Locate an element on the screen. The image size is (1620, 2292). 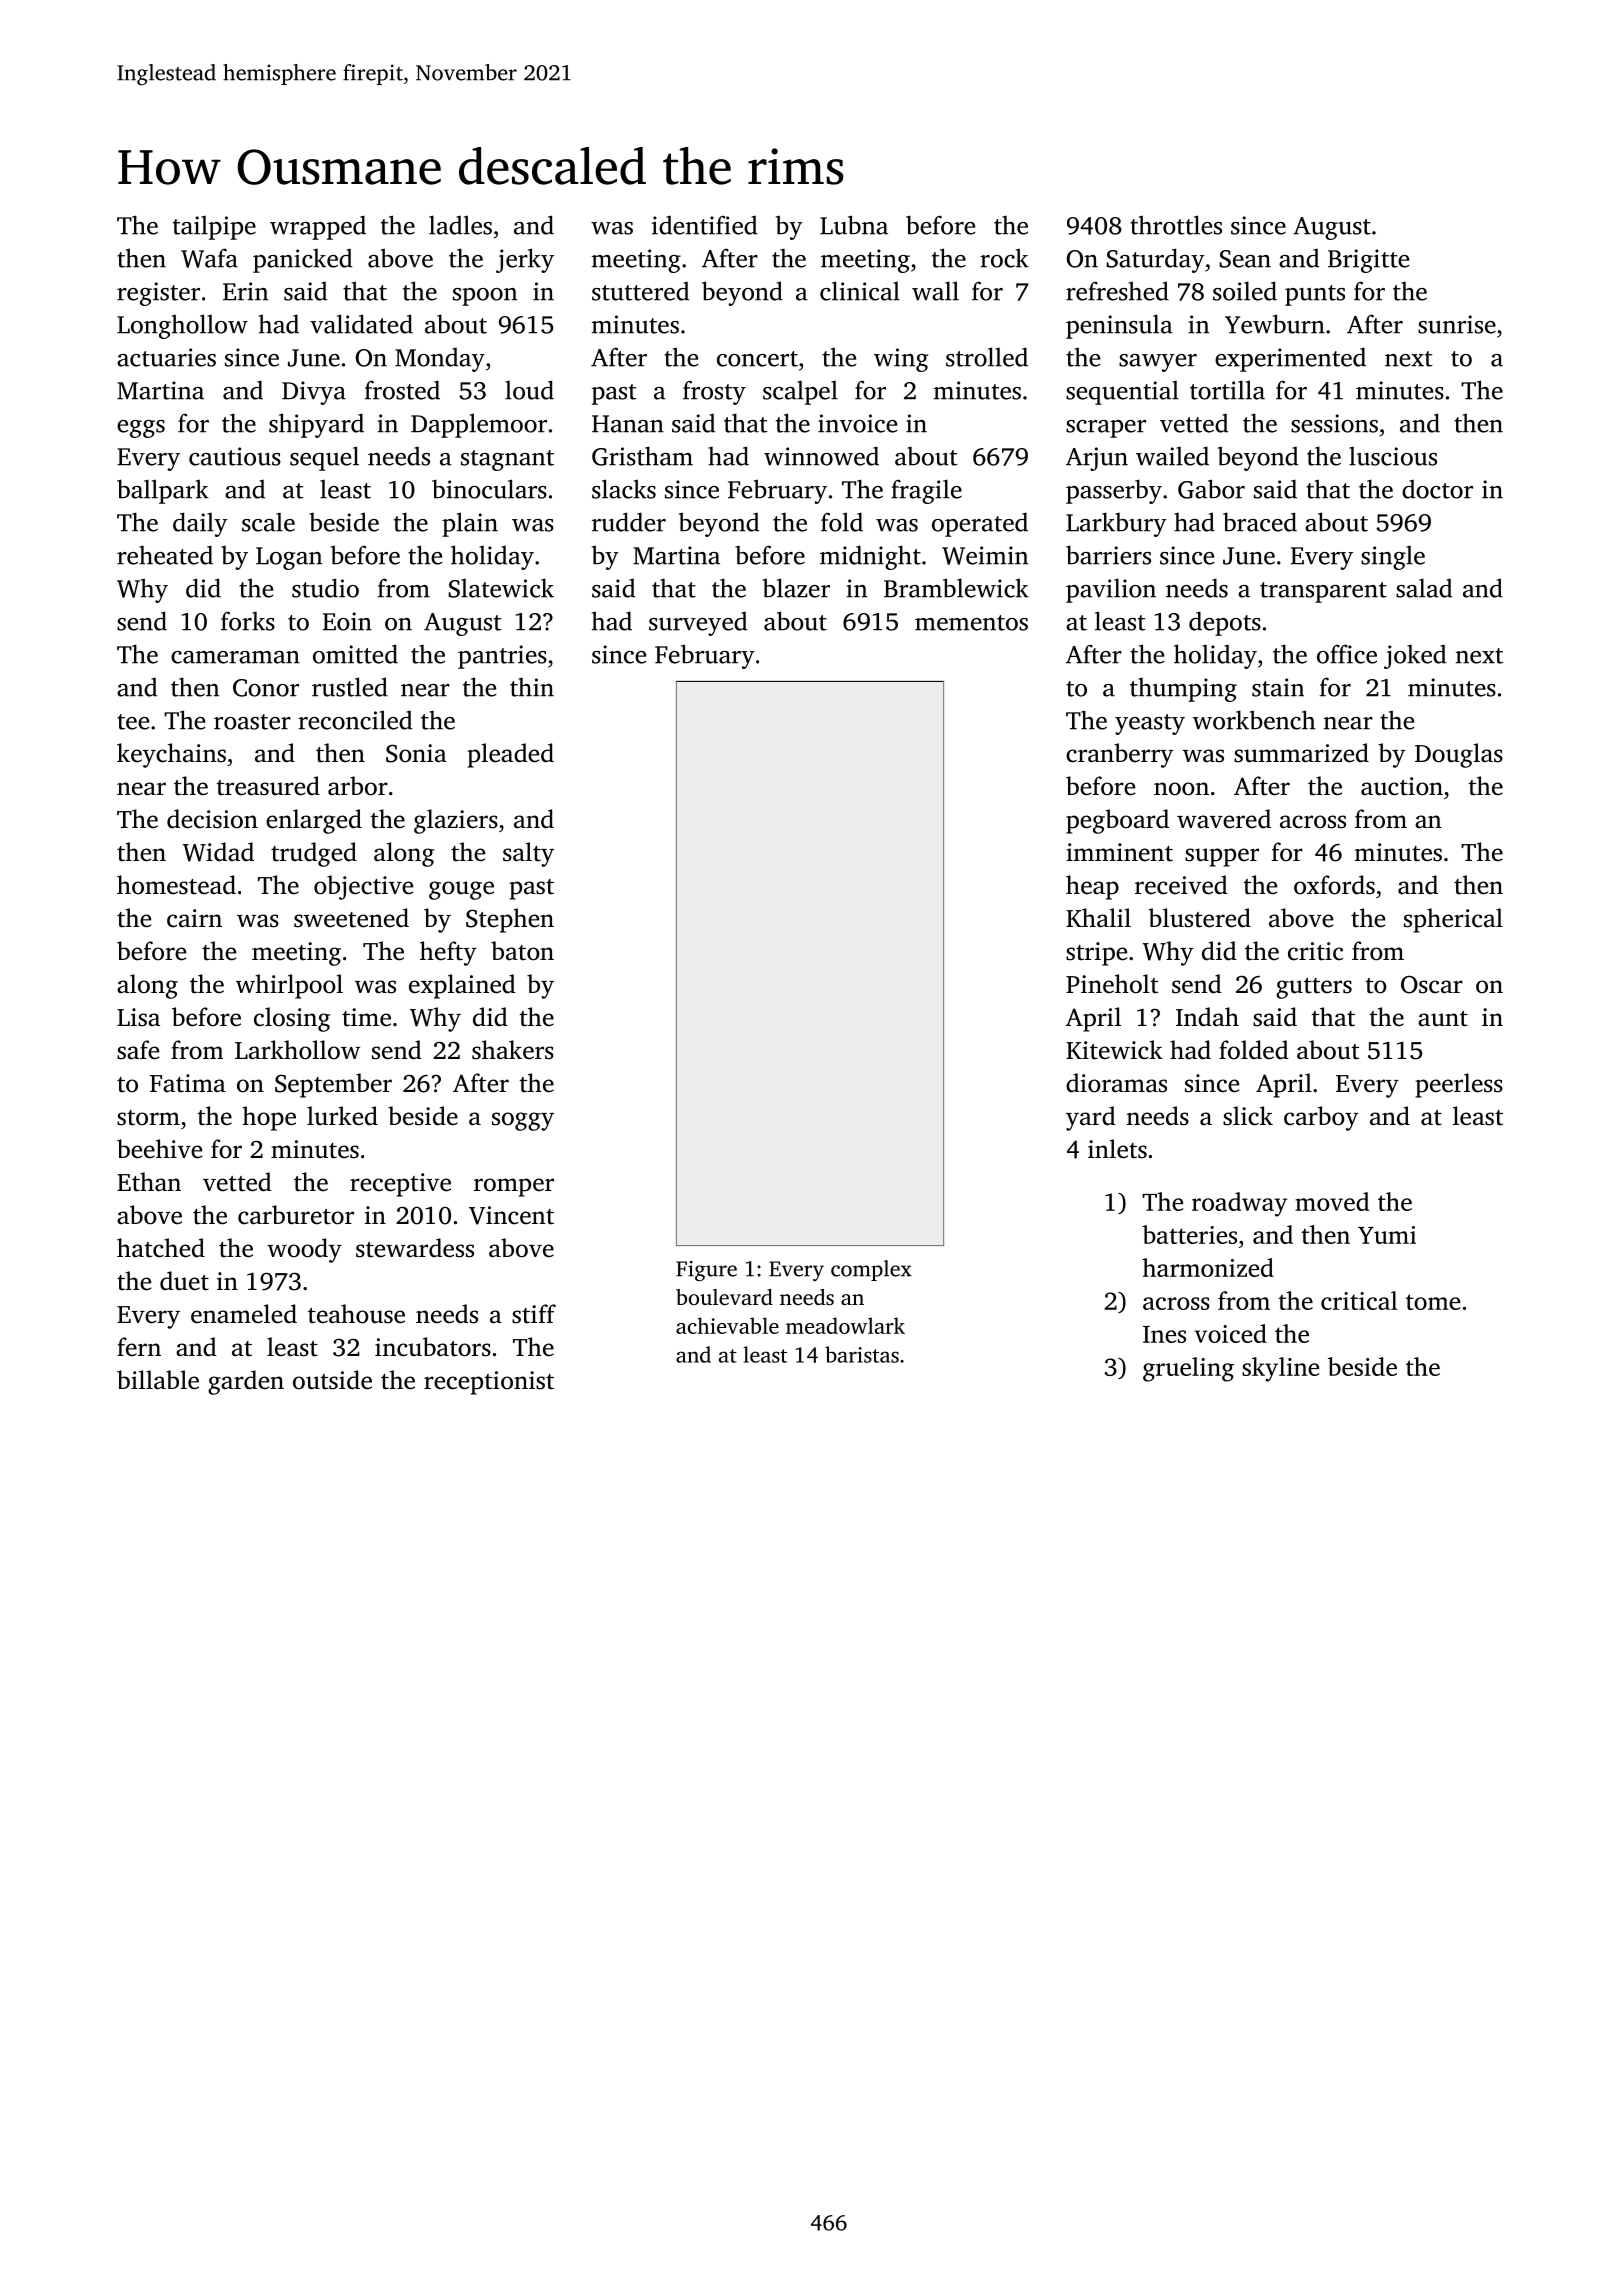
treasured is located at coordinates (268, 786).
